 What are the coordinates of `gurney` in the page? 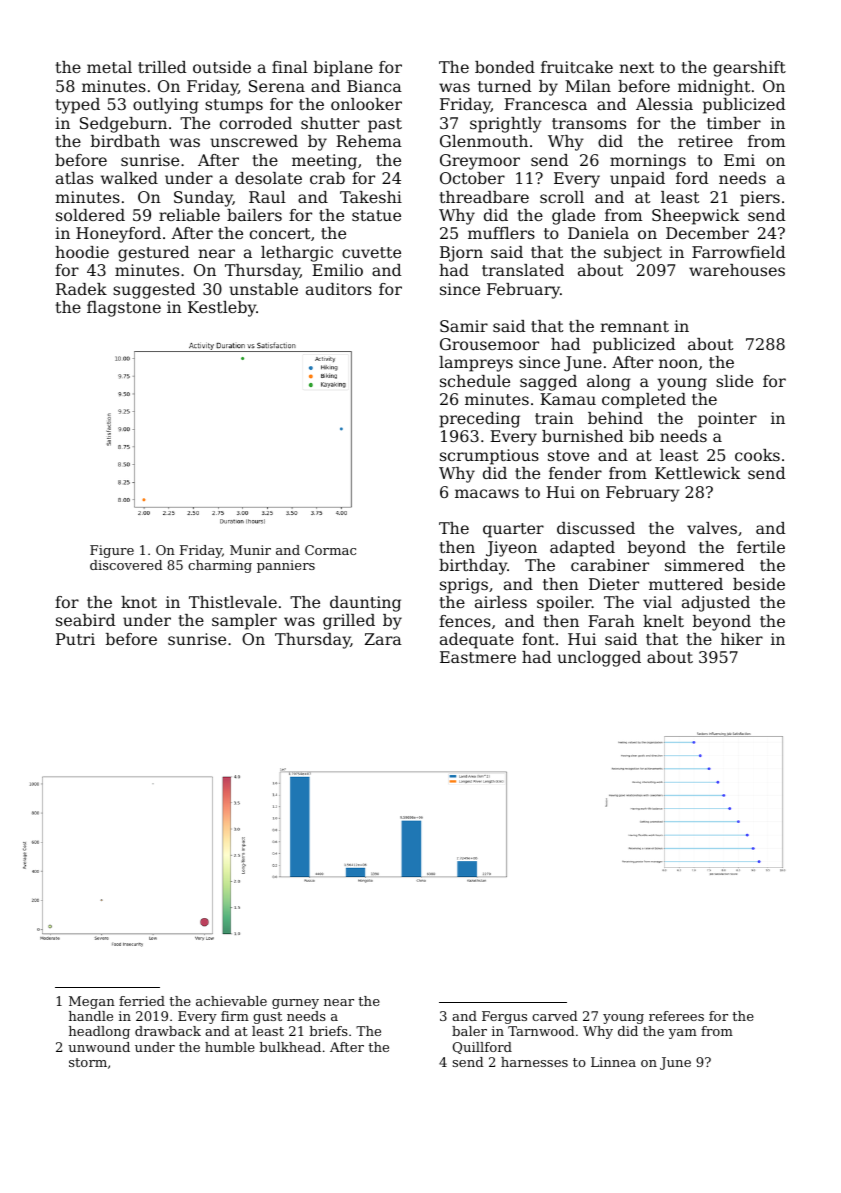 It's located at (295, 1004).
